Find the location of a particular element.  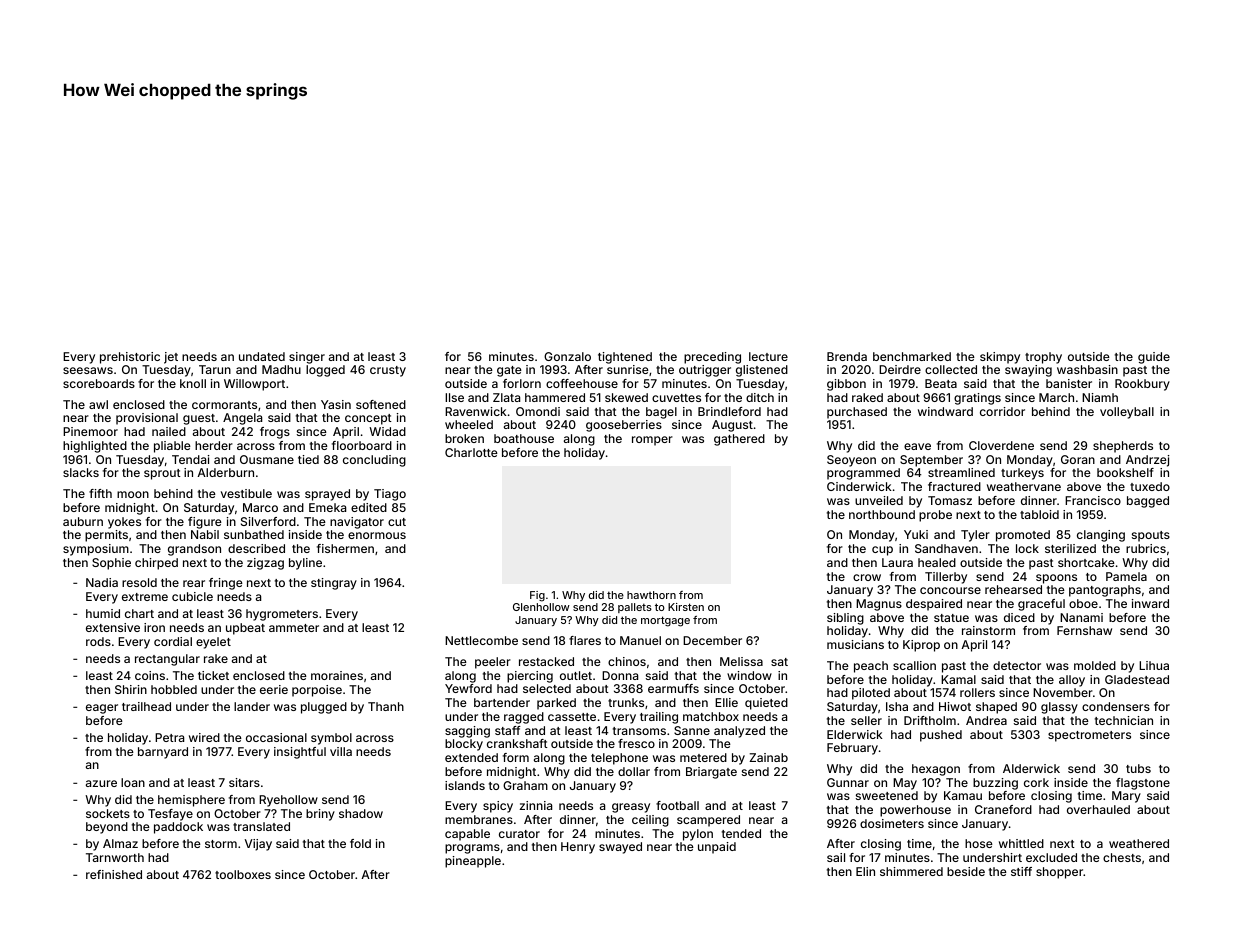

lander is located at coordinates (252, 706).
